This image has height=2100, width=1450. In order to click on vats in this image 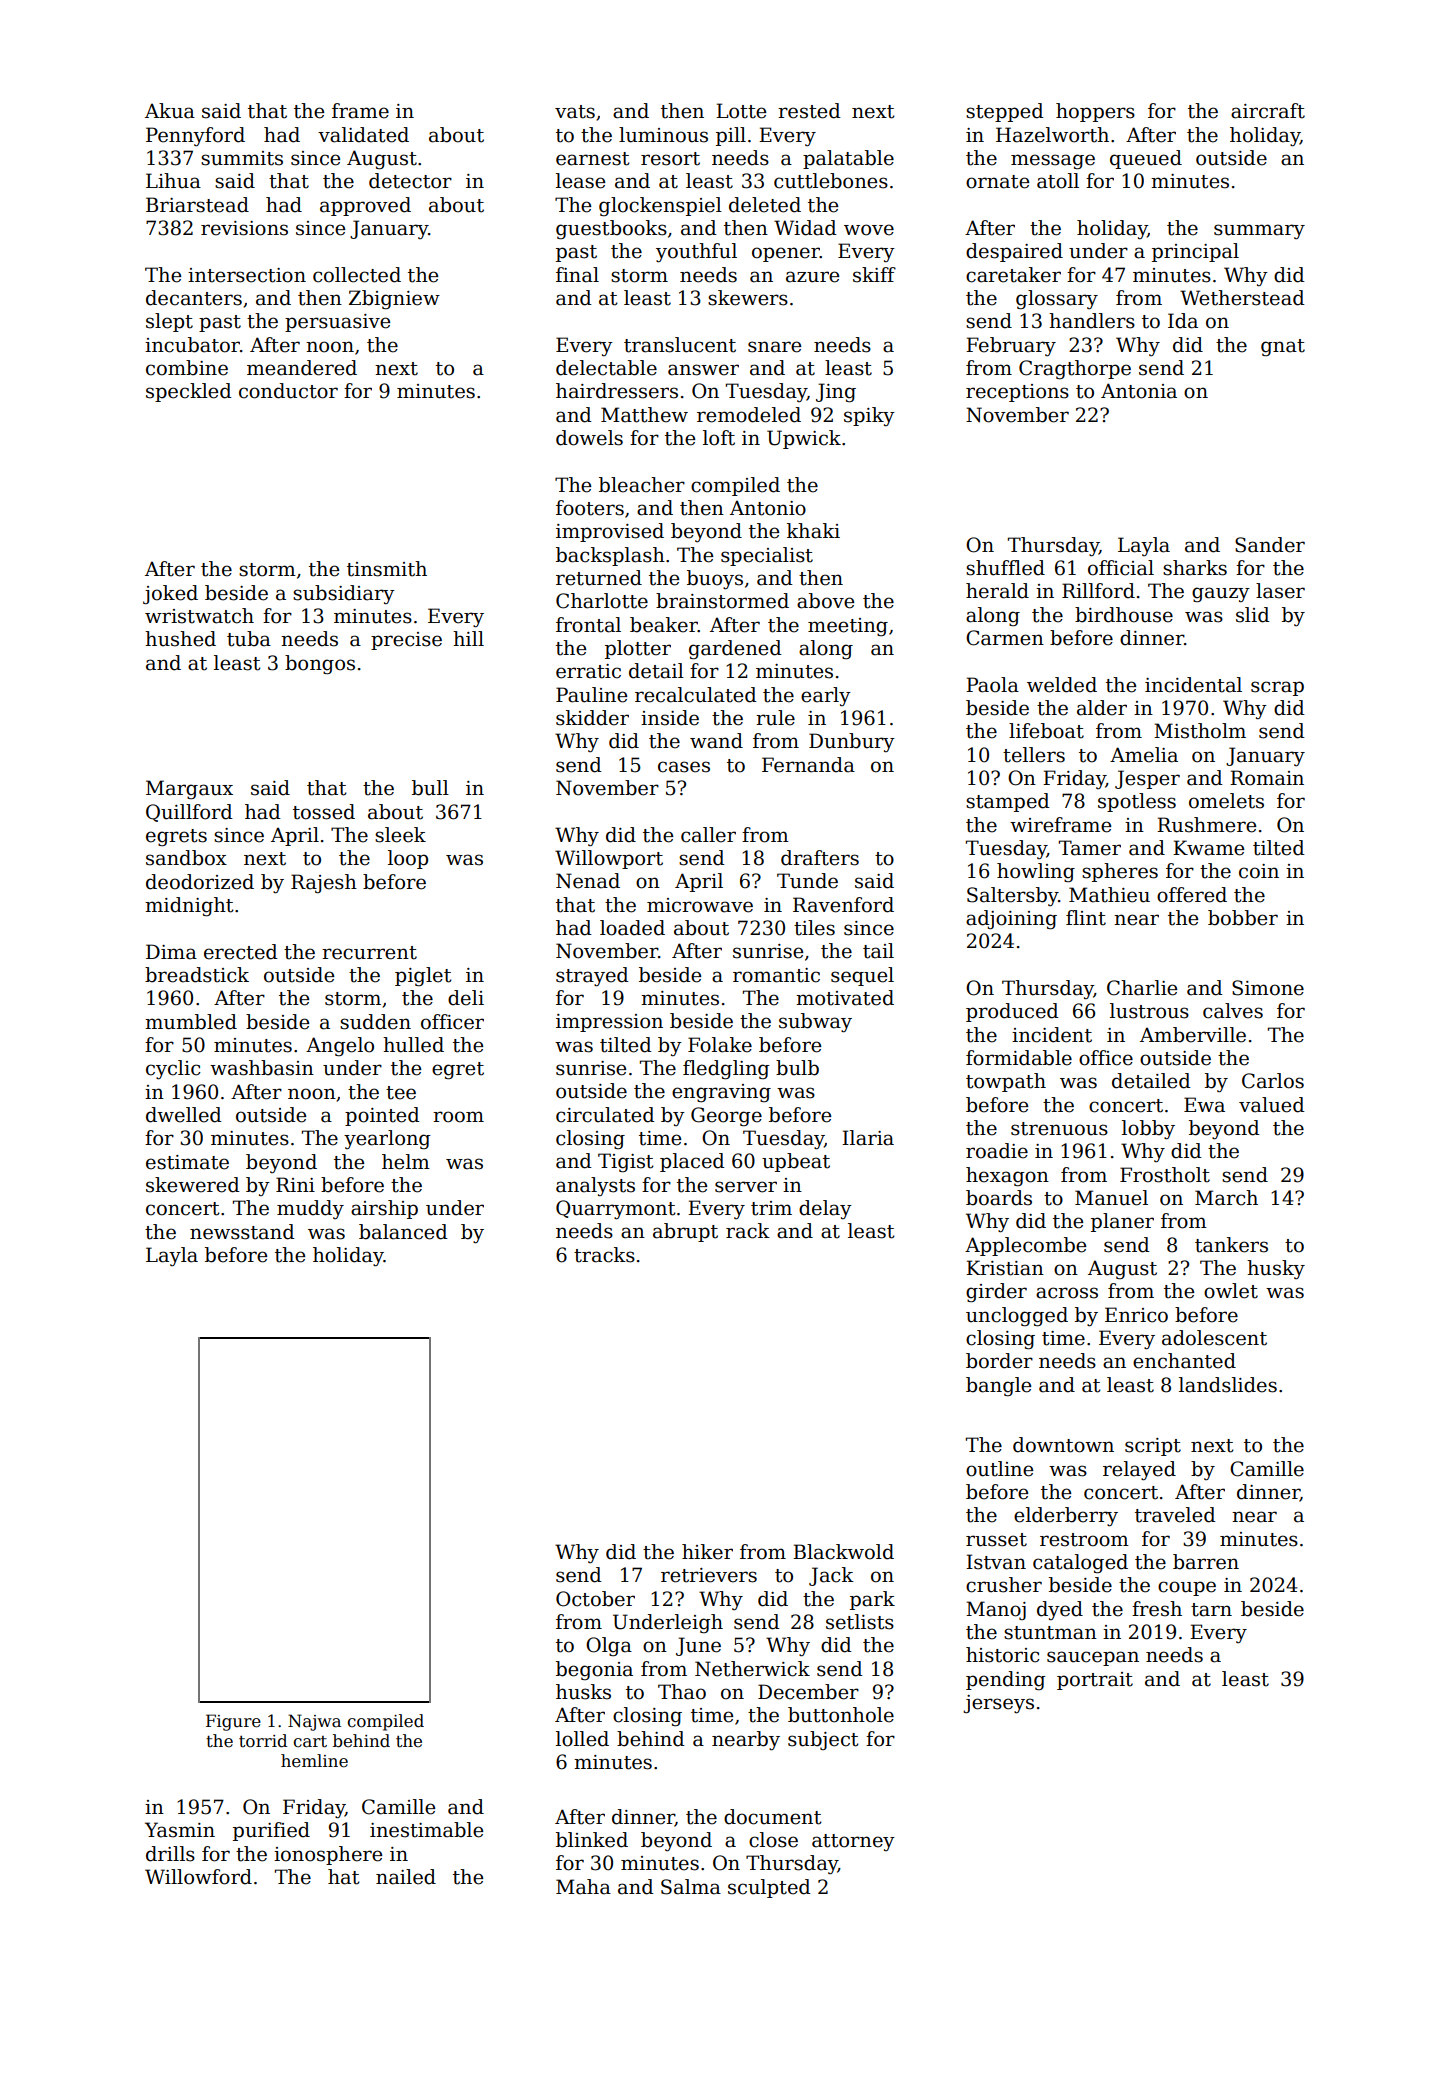, I will do `click(575, 112)`.
